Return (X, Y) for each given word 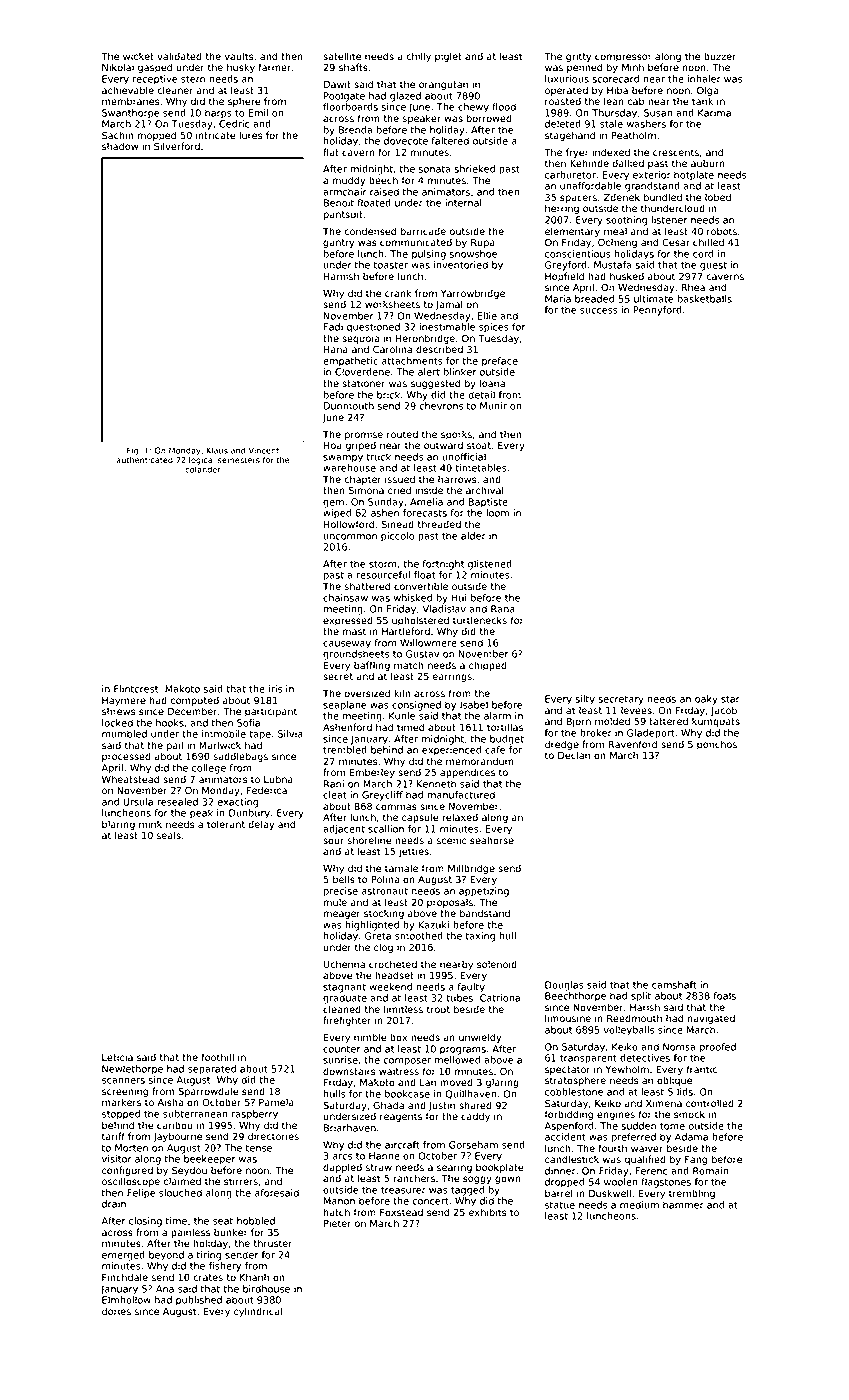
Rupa (483, 243)
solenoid (497, 964)
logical (202, 461)
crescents (676, 153)
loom (497, 513)
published (199, 1301)
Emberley (372, 773)
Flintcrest (136, 689)
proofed (718, 1048)
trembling (692, 1194)
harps (218, 114)
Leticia (117, 1057)
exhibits (488, 1212)
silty (585, 700)
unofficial (464, 457)
